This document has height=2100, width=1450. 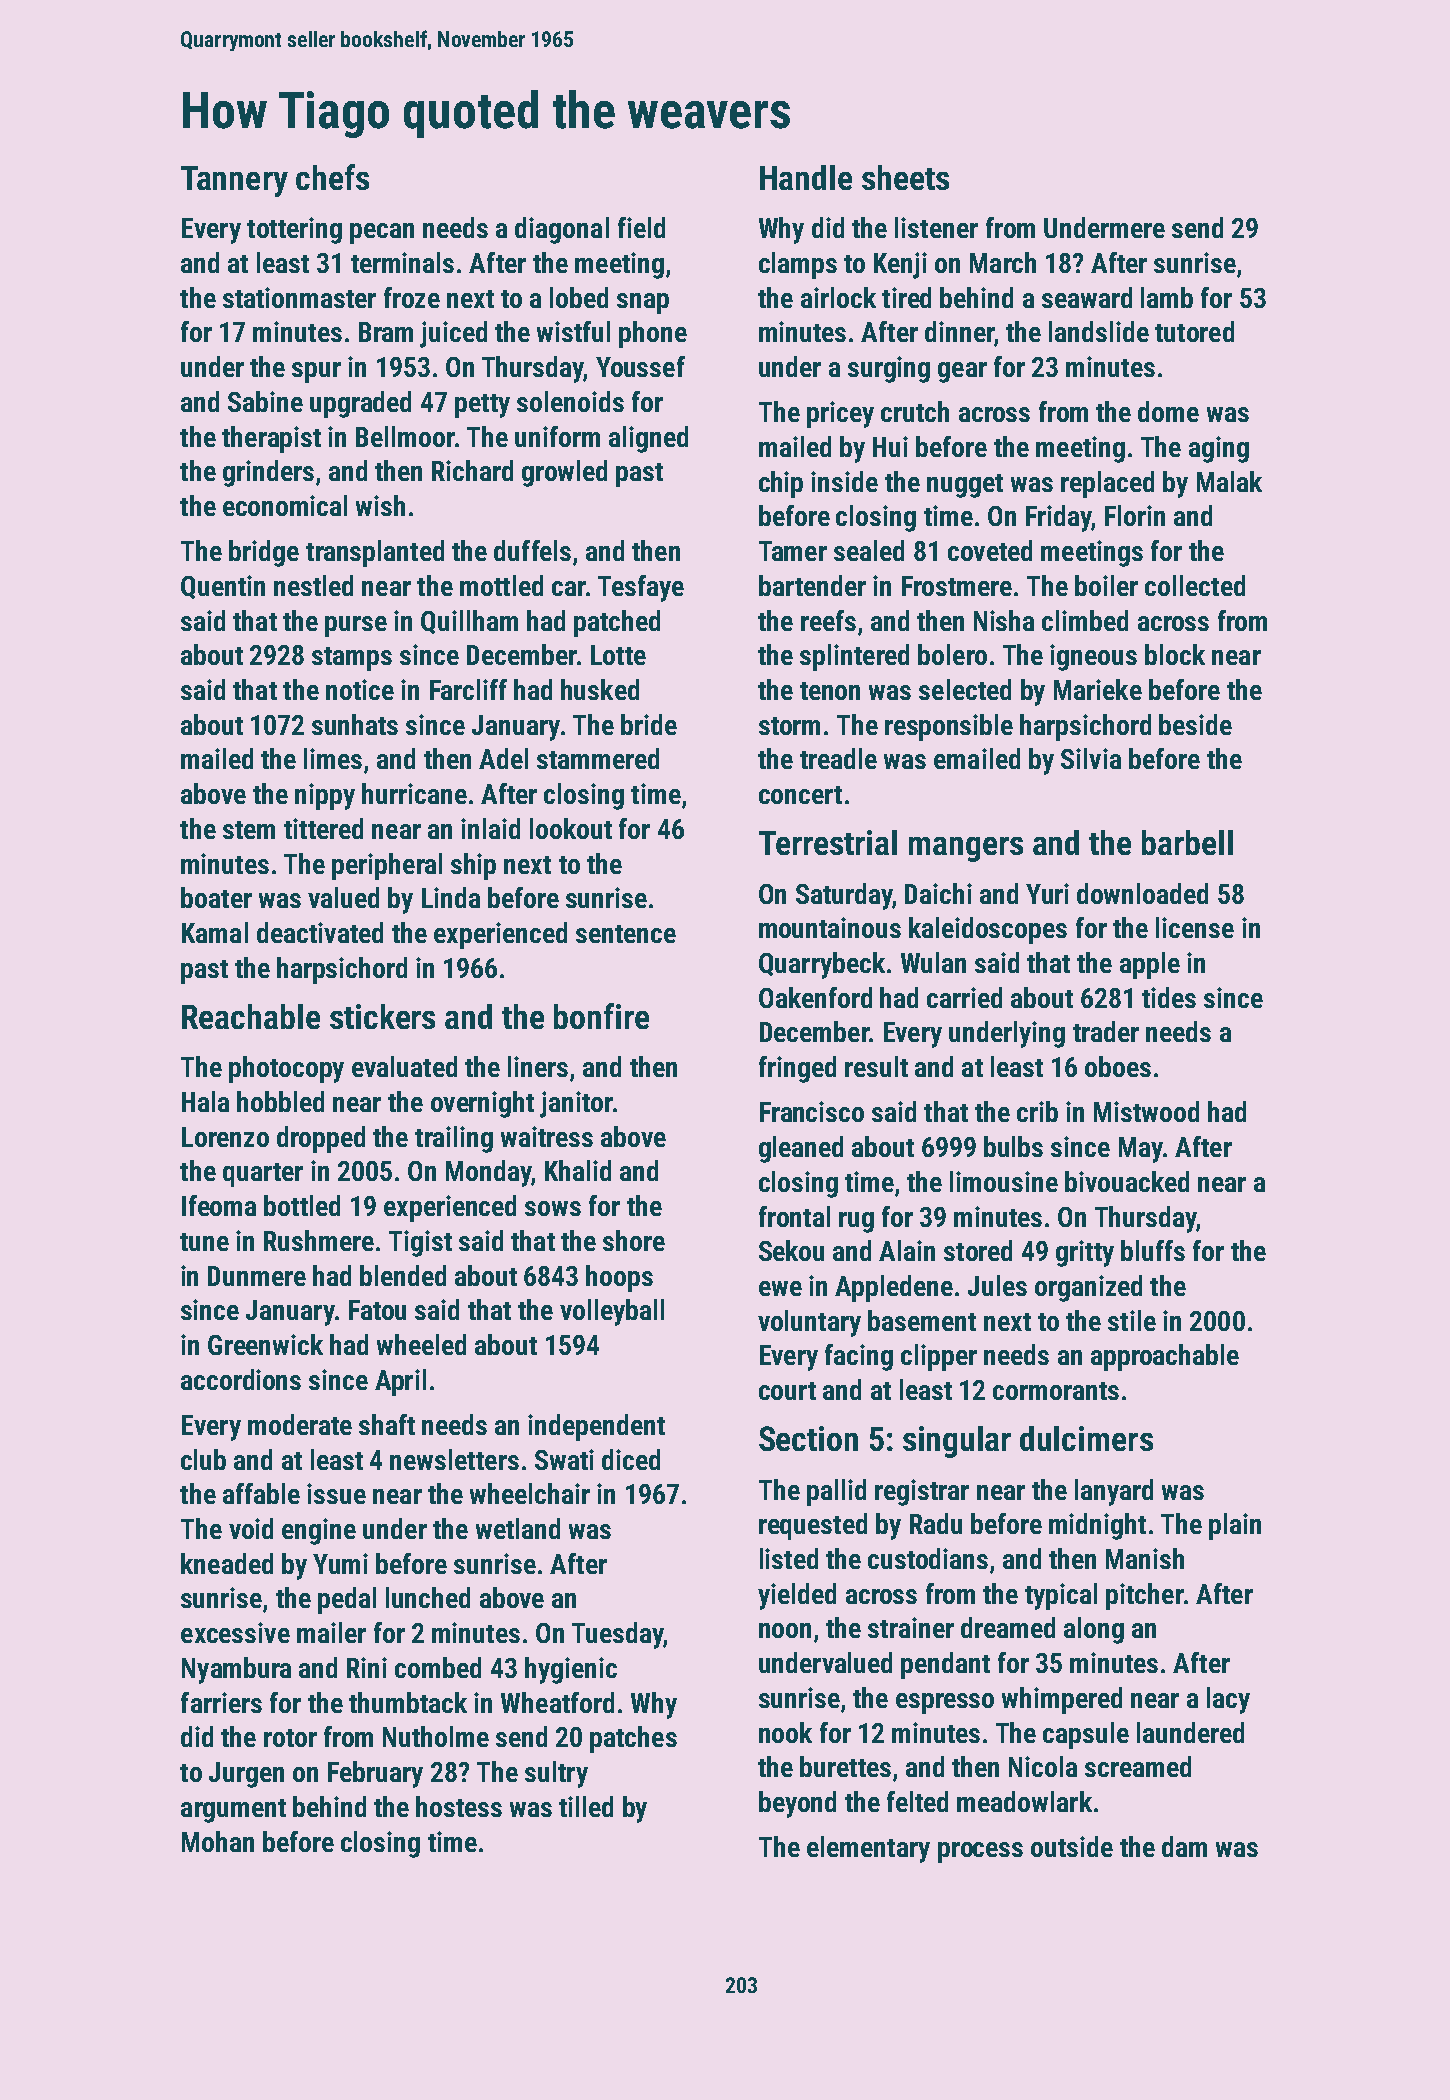 I want to click on mountainous, so click(x=830, y=927).
